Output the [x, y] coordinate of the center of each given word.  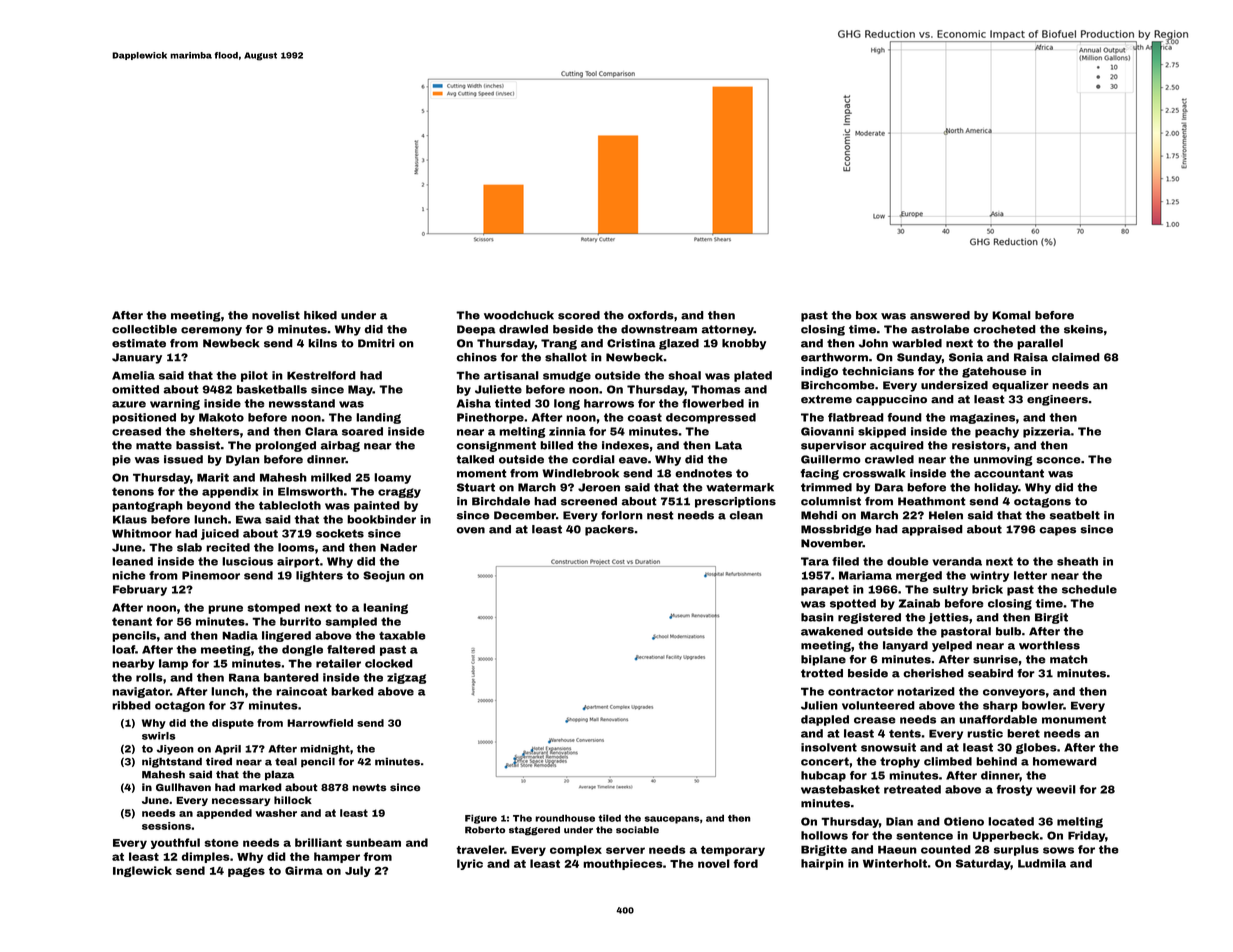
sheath [1077, 561]
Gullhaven [183, 787]
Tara [815, 561]
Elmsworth [310, 491]
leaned [132, 561]
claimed [1076, 357]
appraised [932, 530]
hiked [320, 315]
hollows [824, 835]
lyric [470, 864]
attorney [728, 330]
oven [470, 530]
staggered [534, 831]
